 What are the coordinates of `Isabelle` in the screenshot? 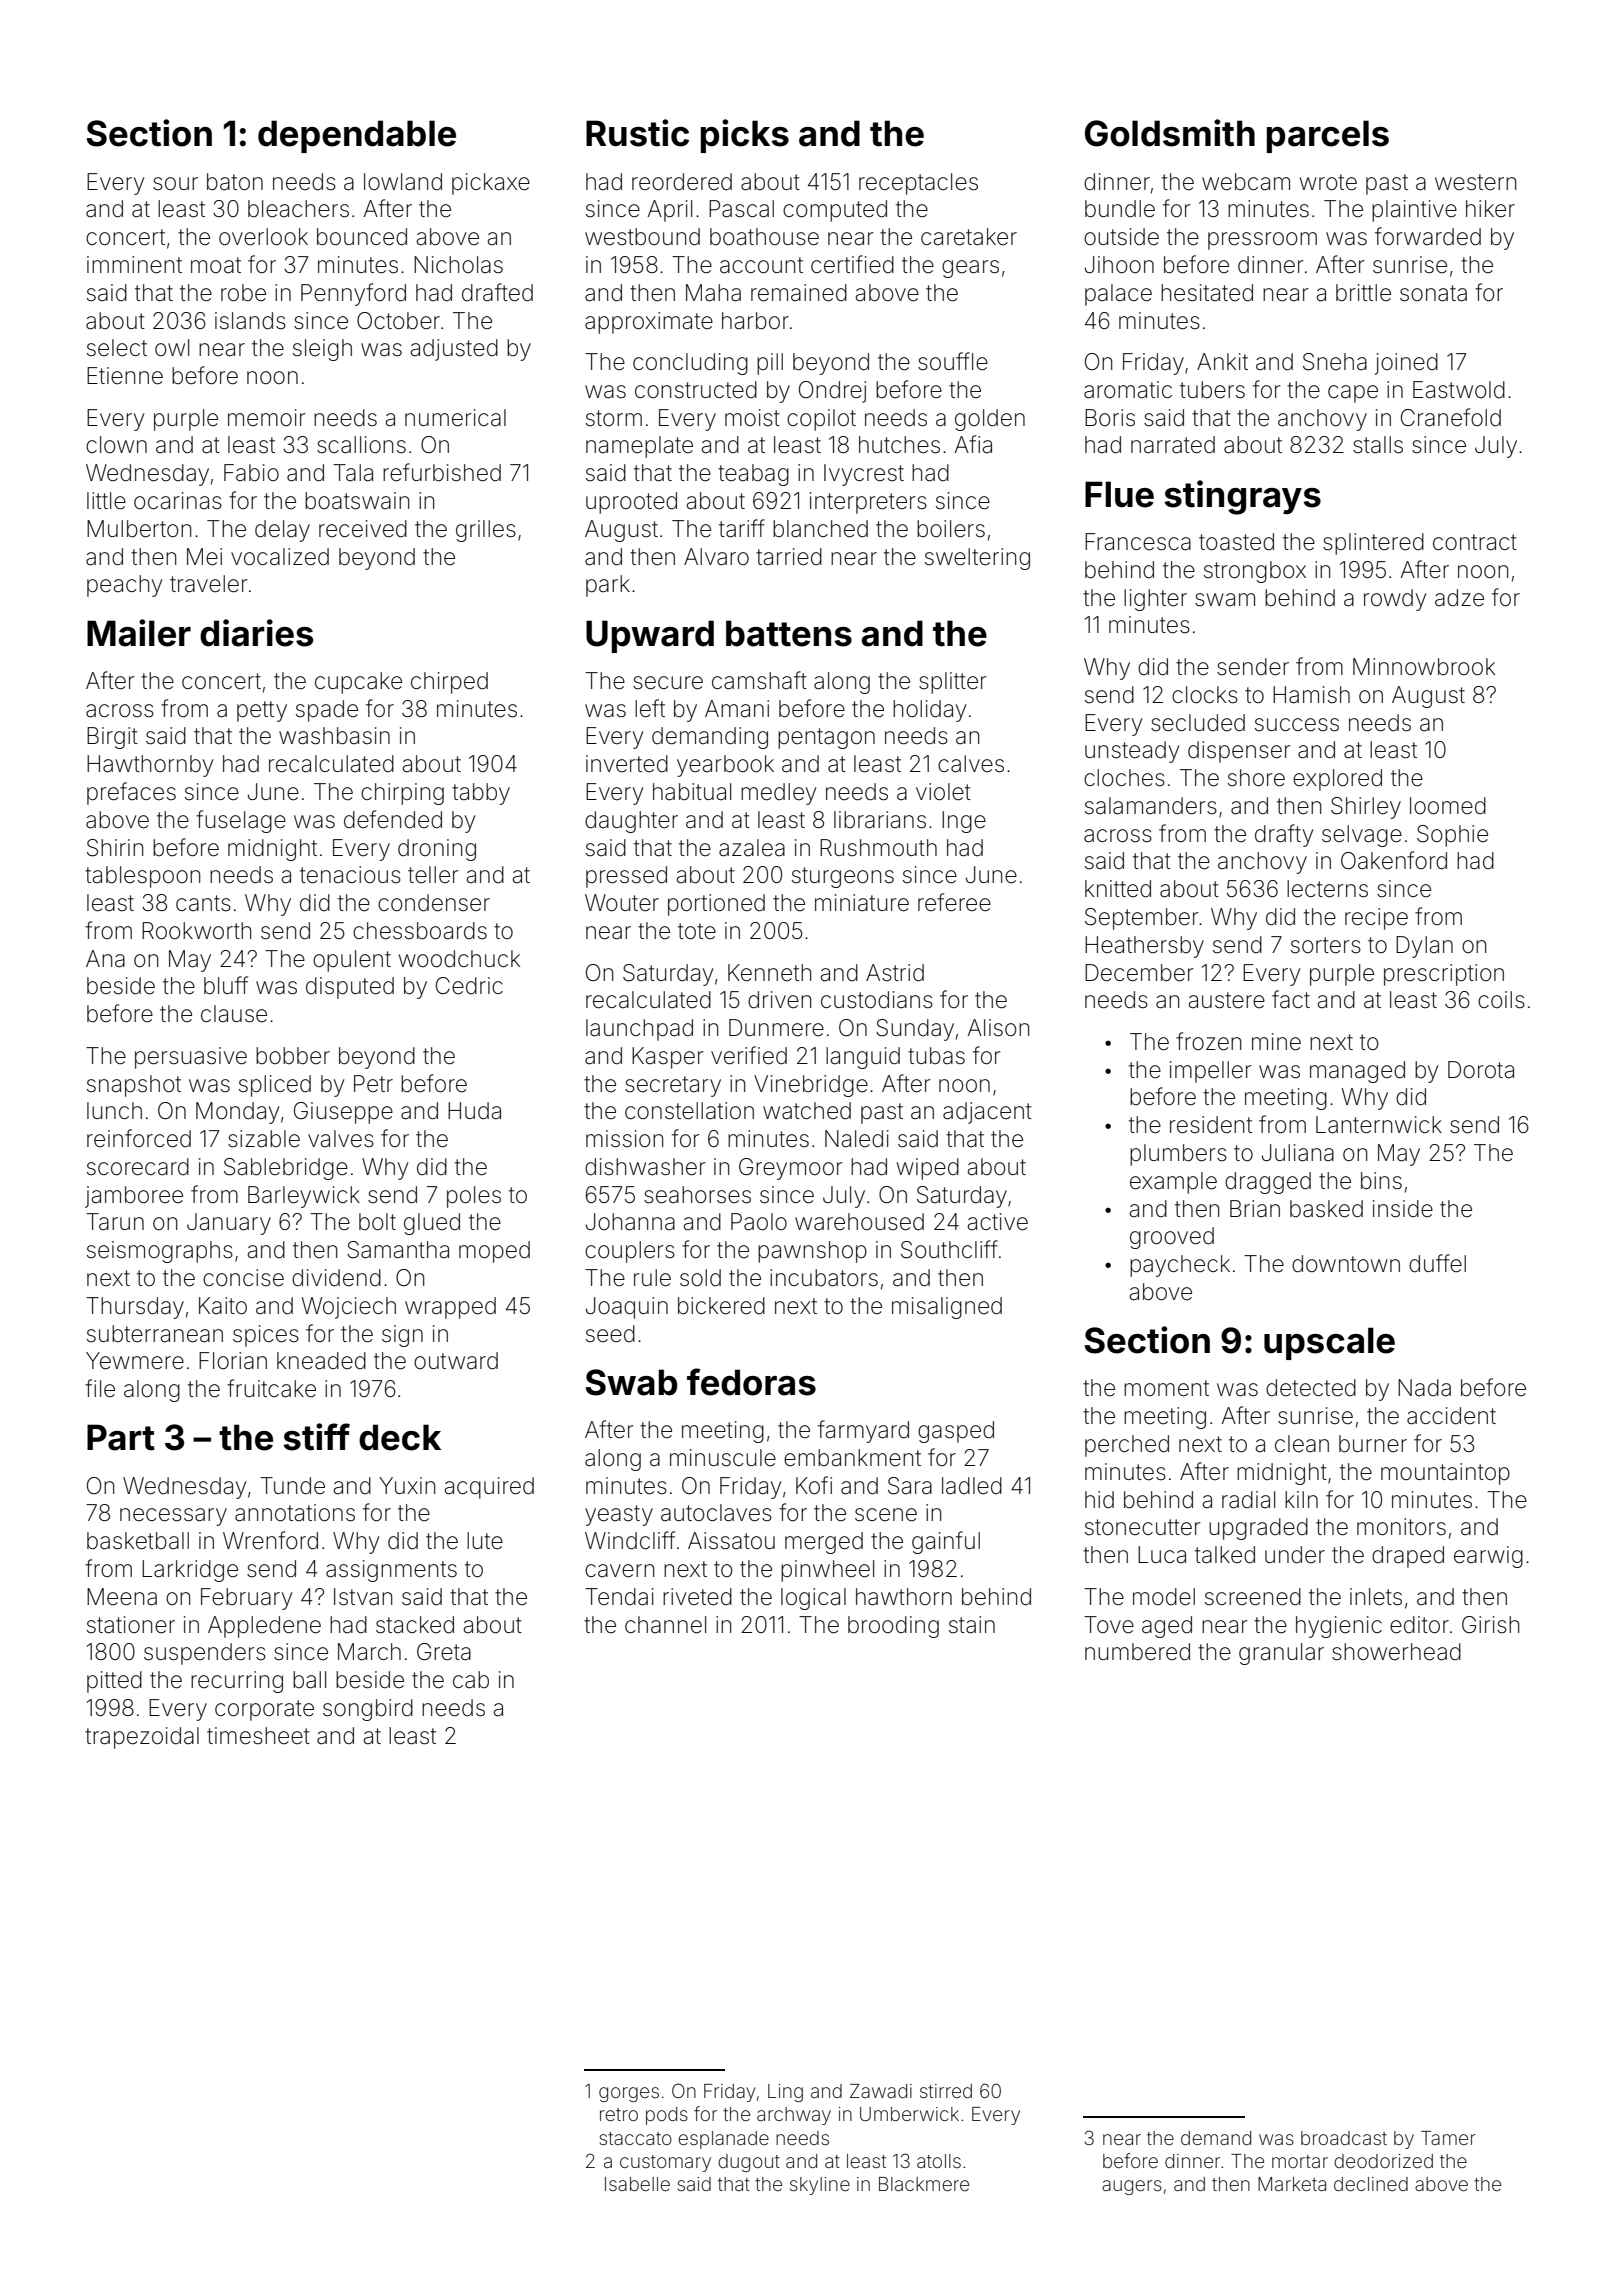 It's located at (637, 2184).
